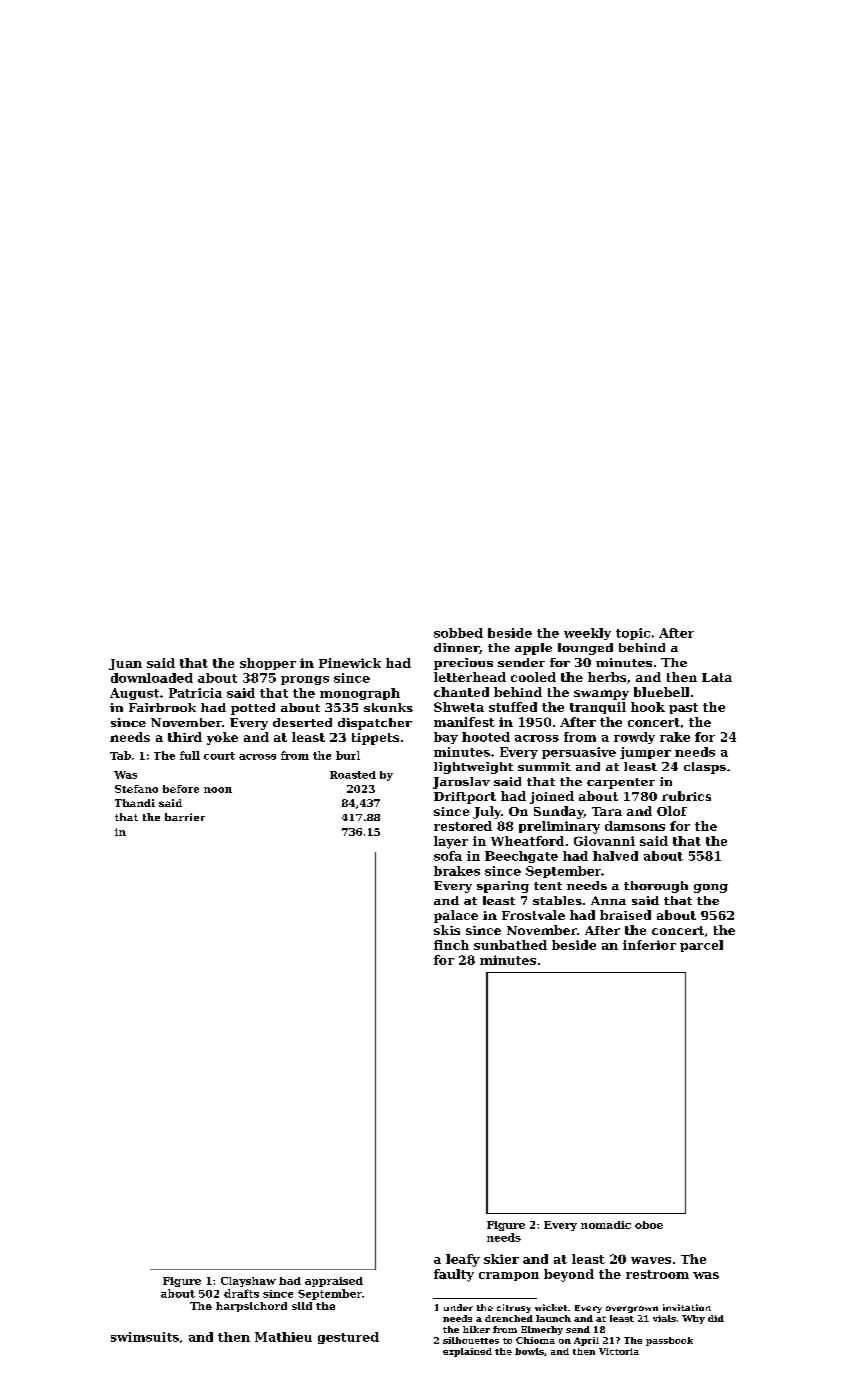 The height and width of the document is (1400, 849). Describe the element at coordinates (649, 945) in the document. I see `inferior` at that location.
